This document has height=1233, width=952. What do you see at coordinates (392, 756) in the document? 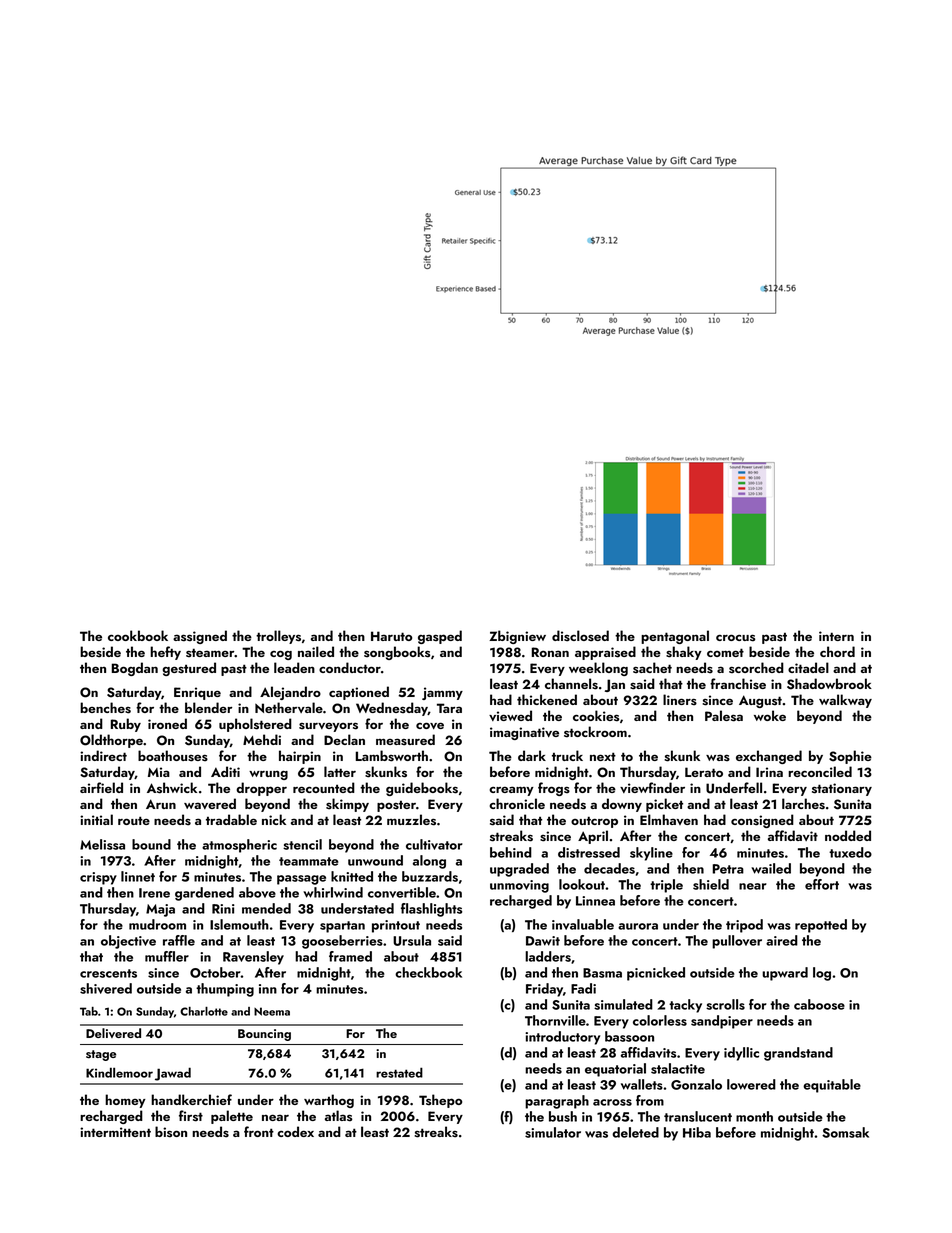
I see `Lambsworth` at bounding box center [392, 756].
